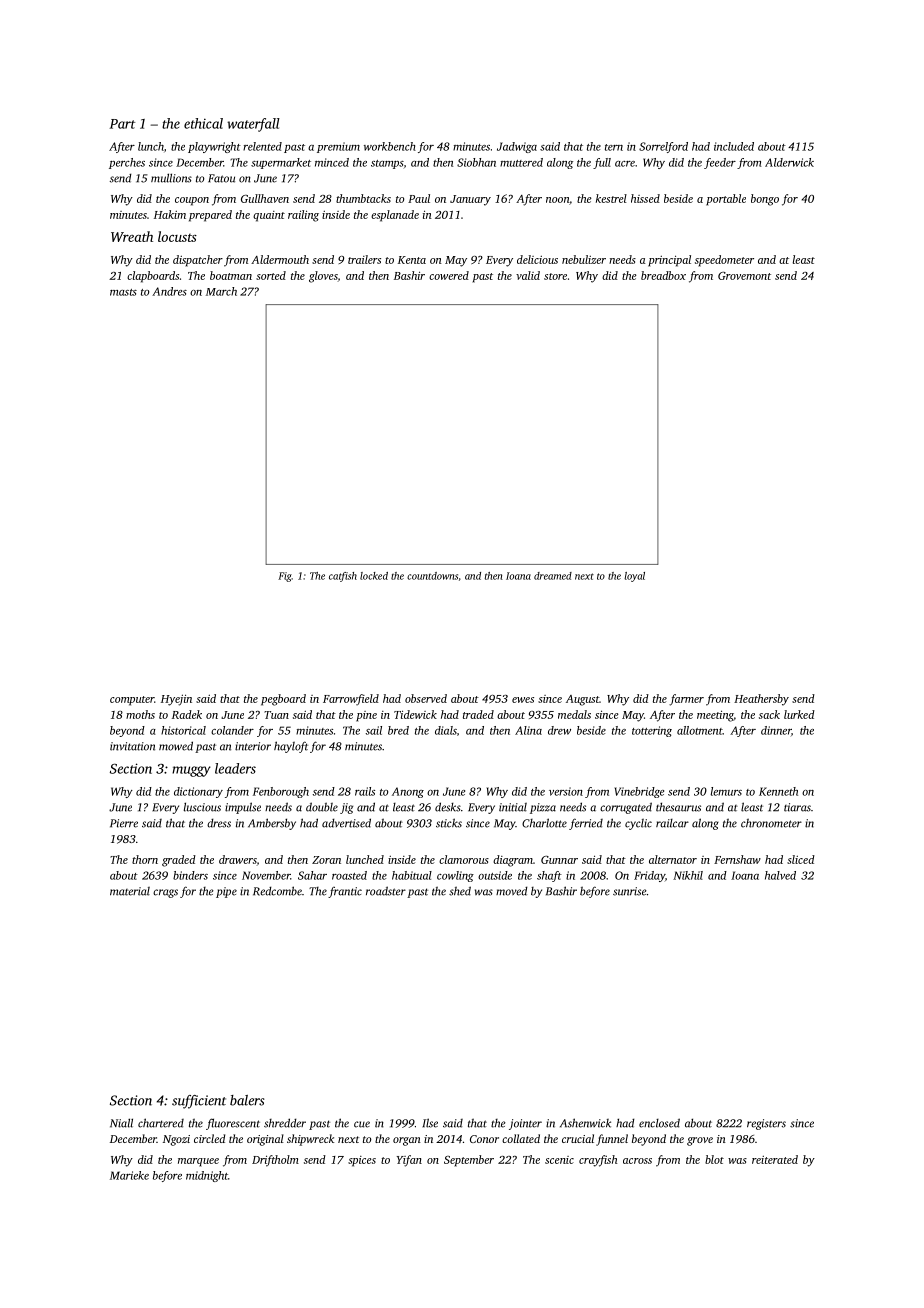 The image size is (924, 1308). I want to click on Part, so click(122, 124).
